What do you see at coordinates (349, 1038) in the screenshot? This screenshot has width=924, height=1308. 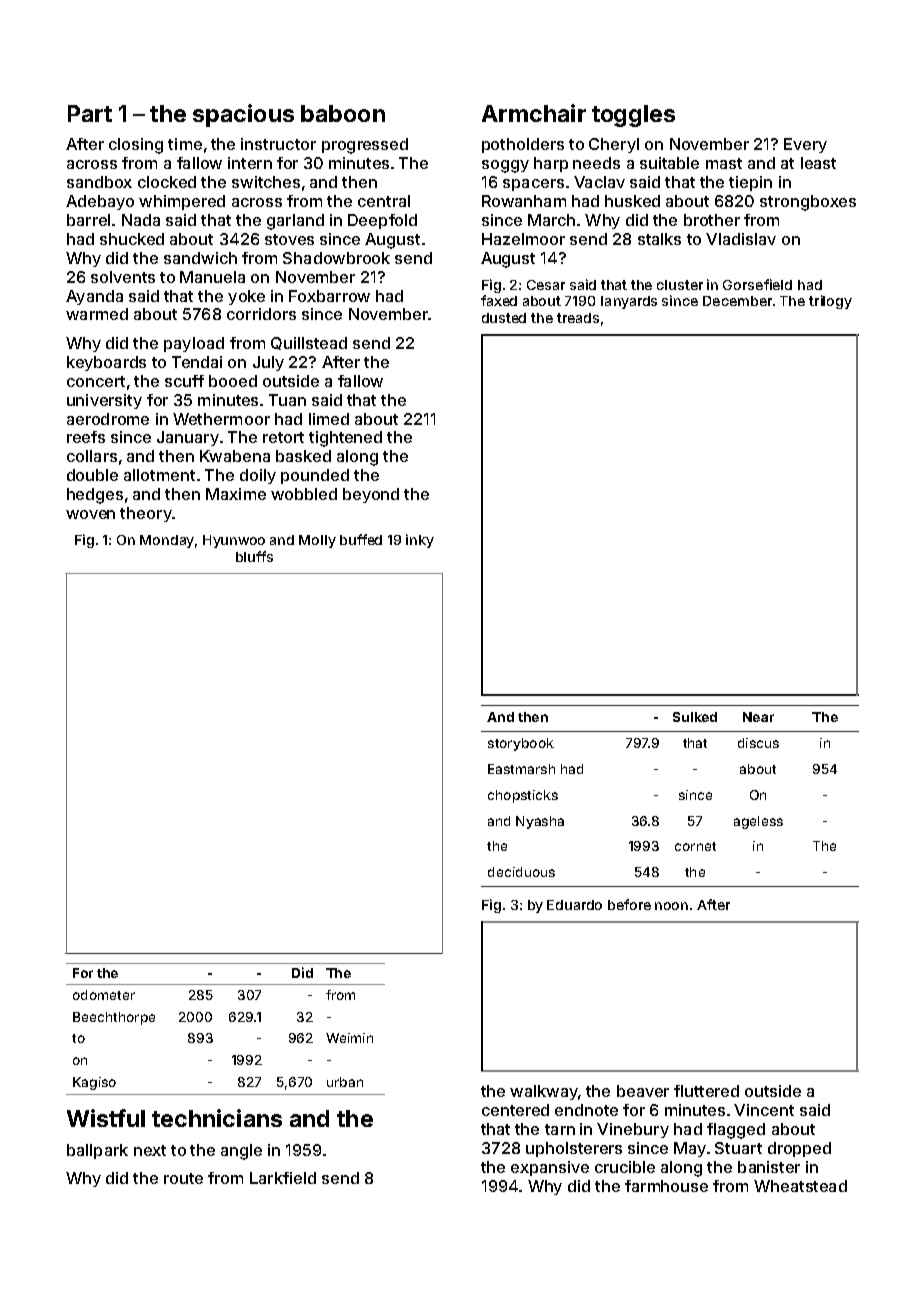 I see `Weimin` at bounding box center [349, 1038].
